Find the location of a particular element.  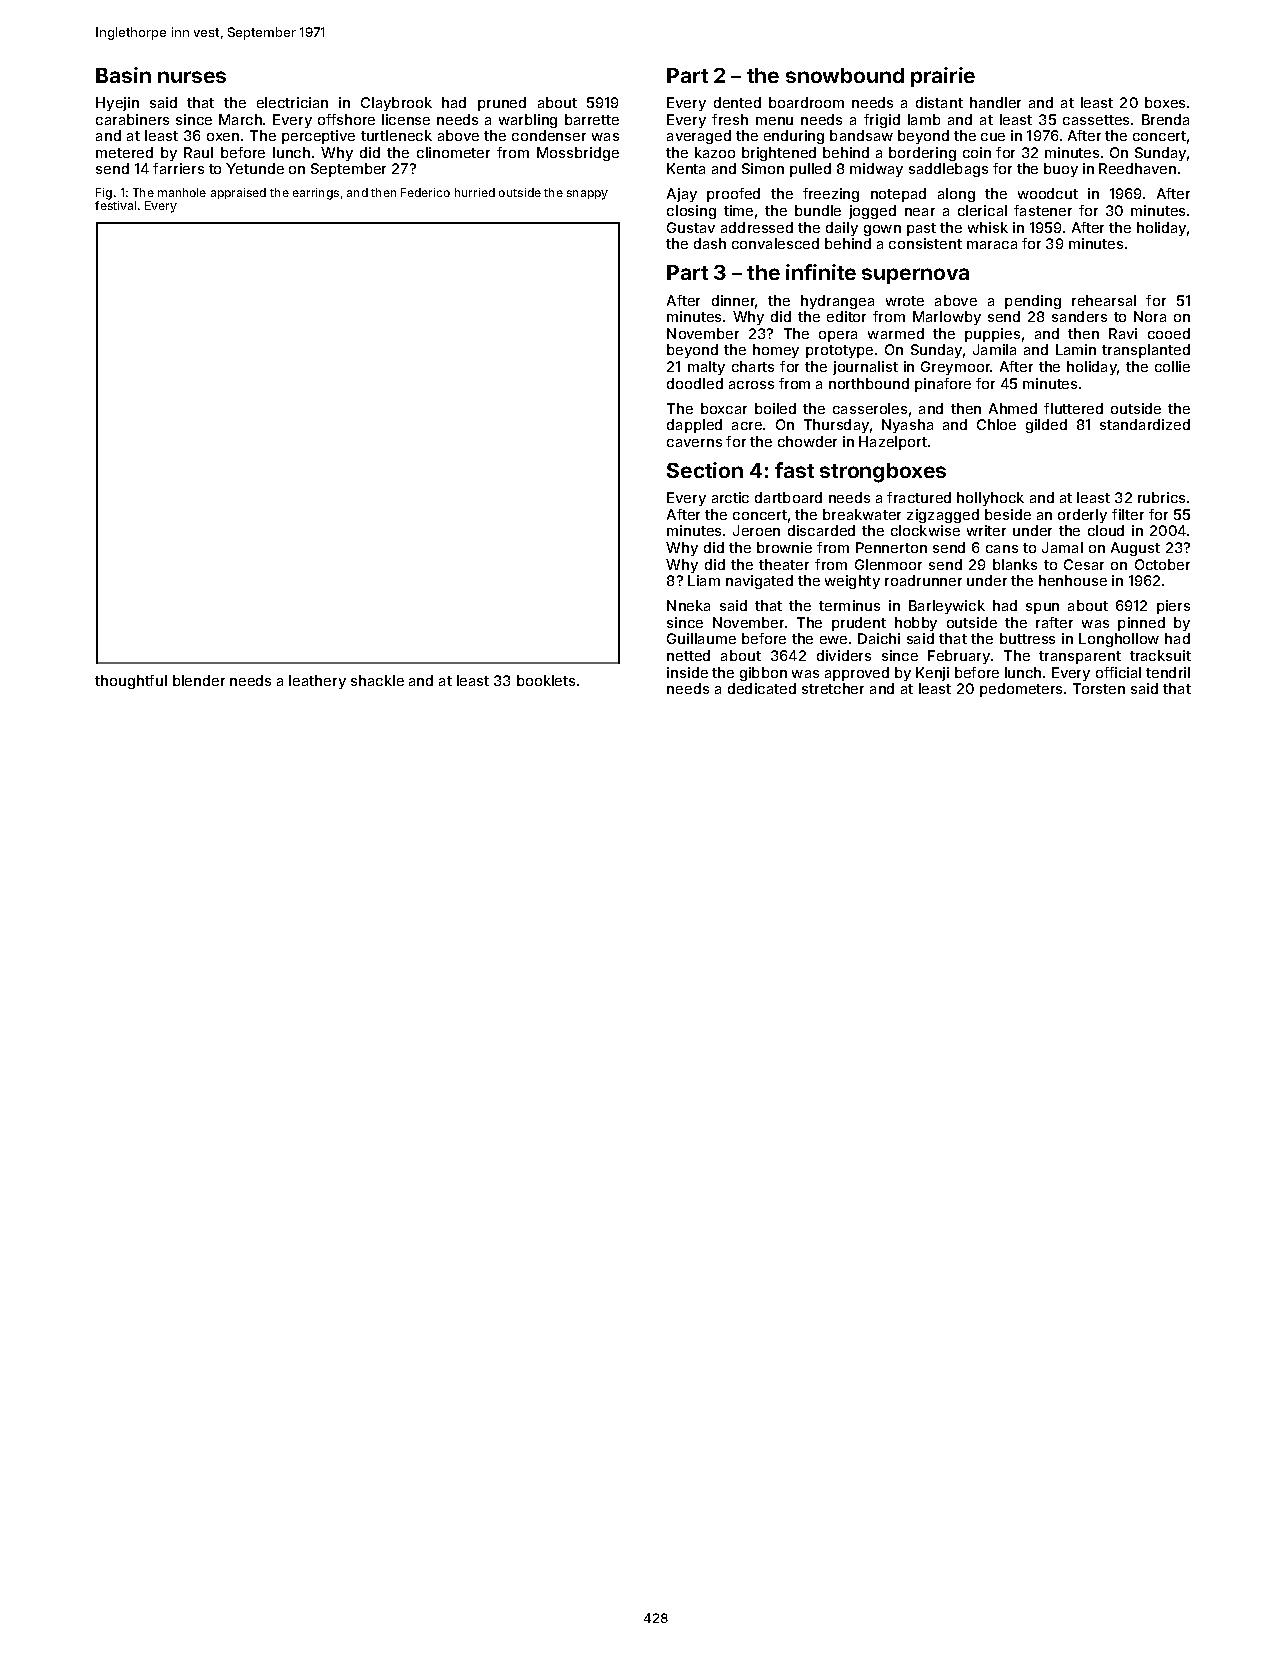

Section is located at coordinates (705, 470).
